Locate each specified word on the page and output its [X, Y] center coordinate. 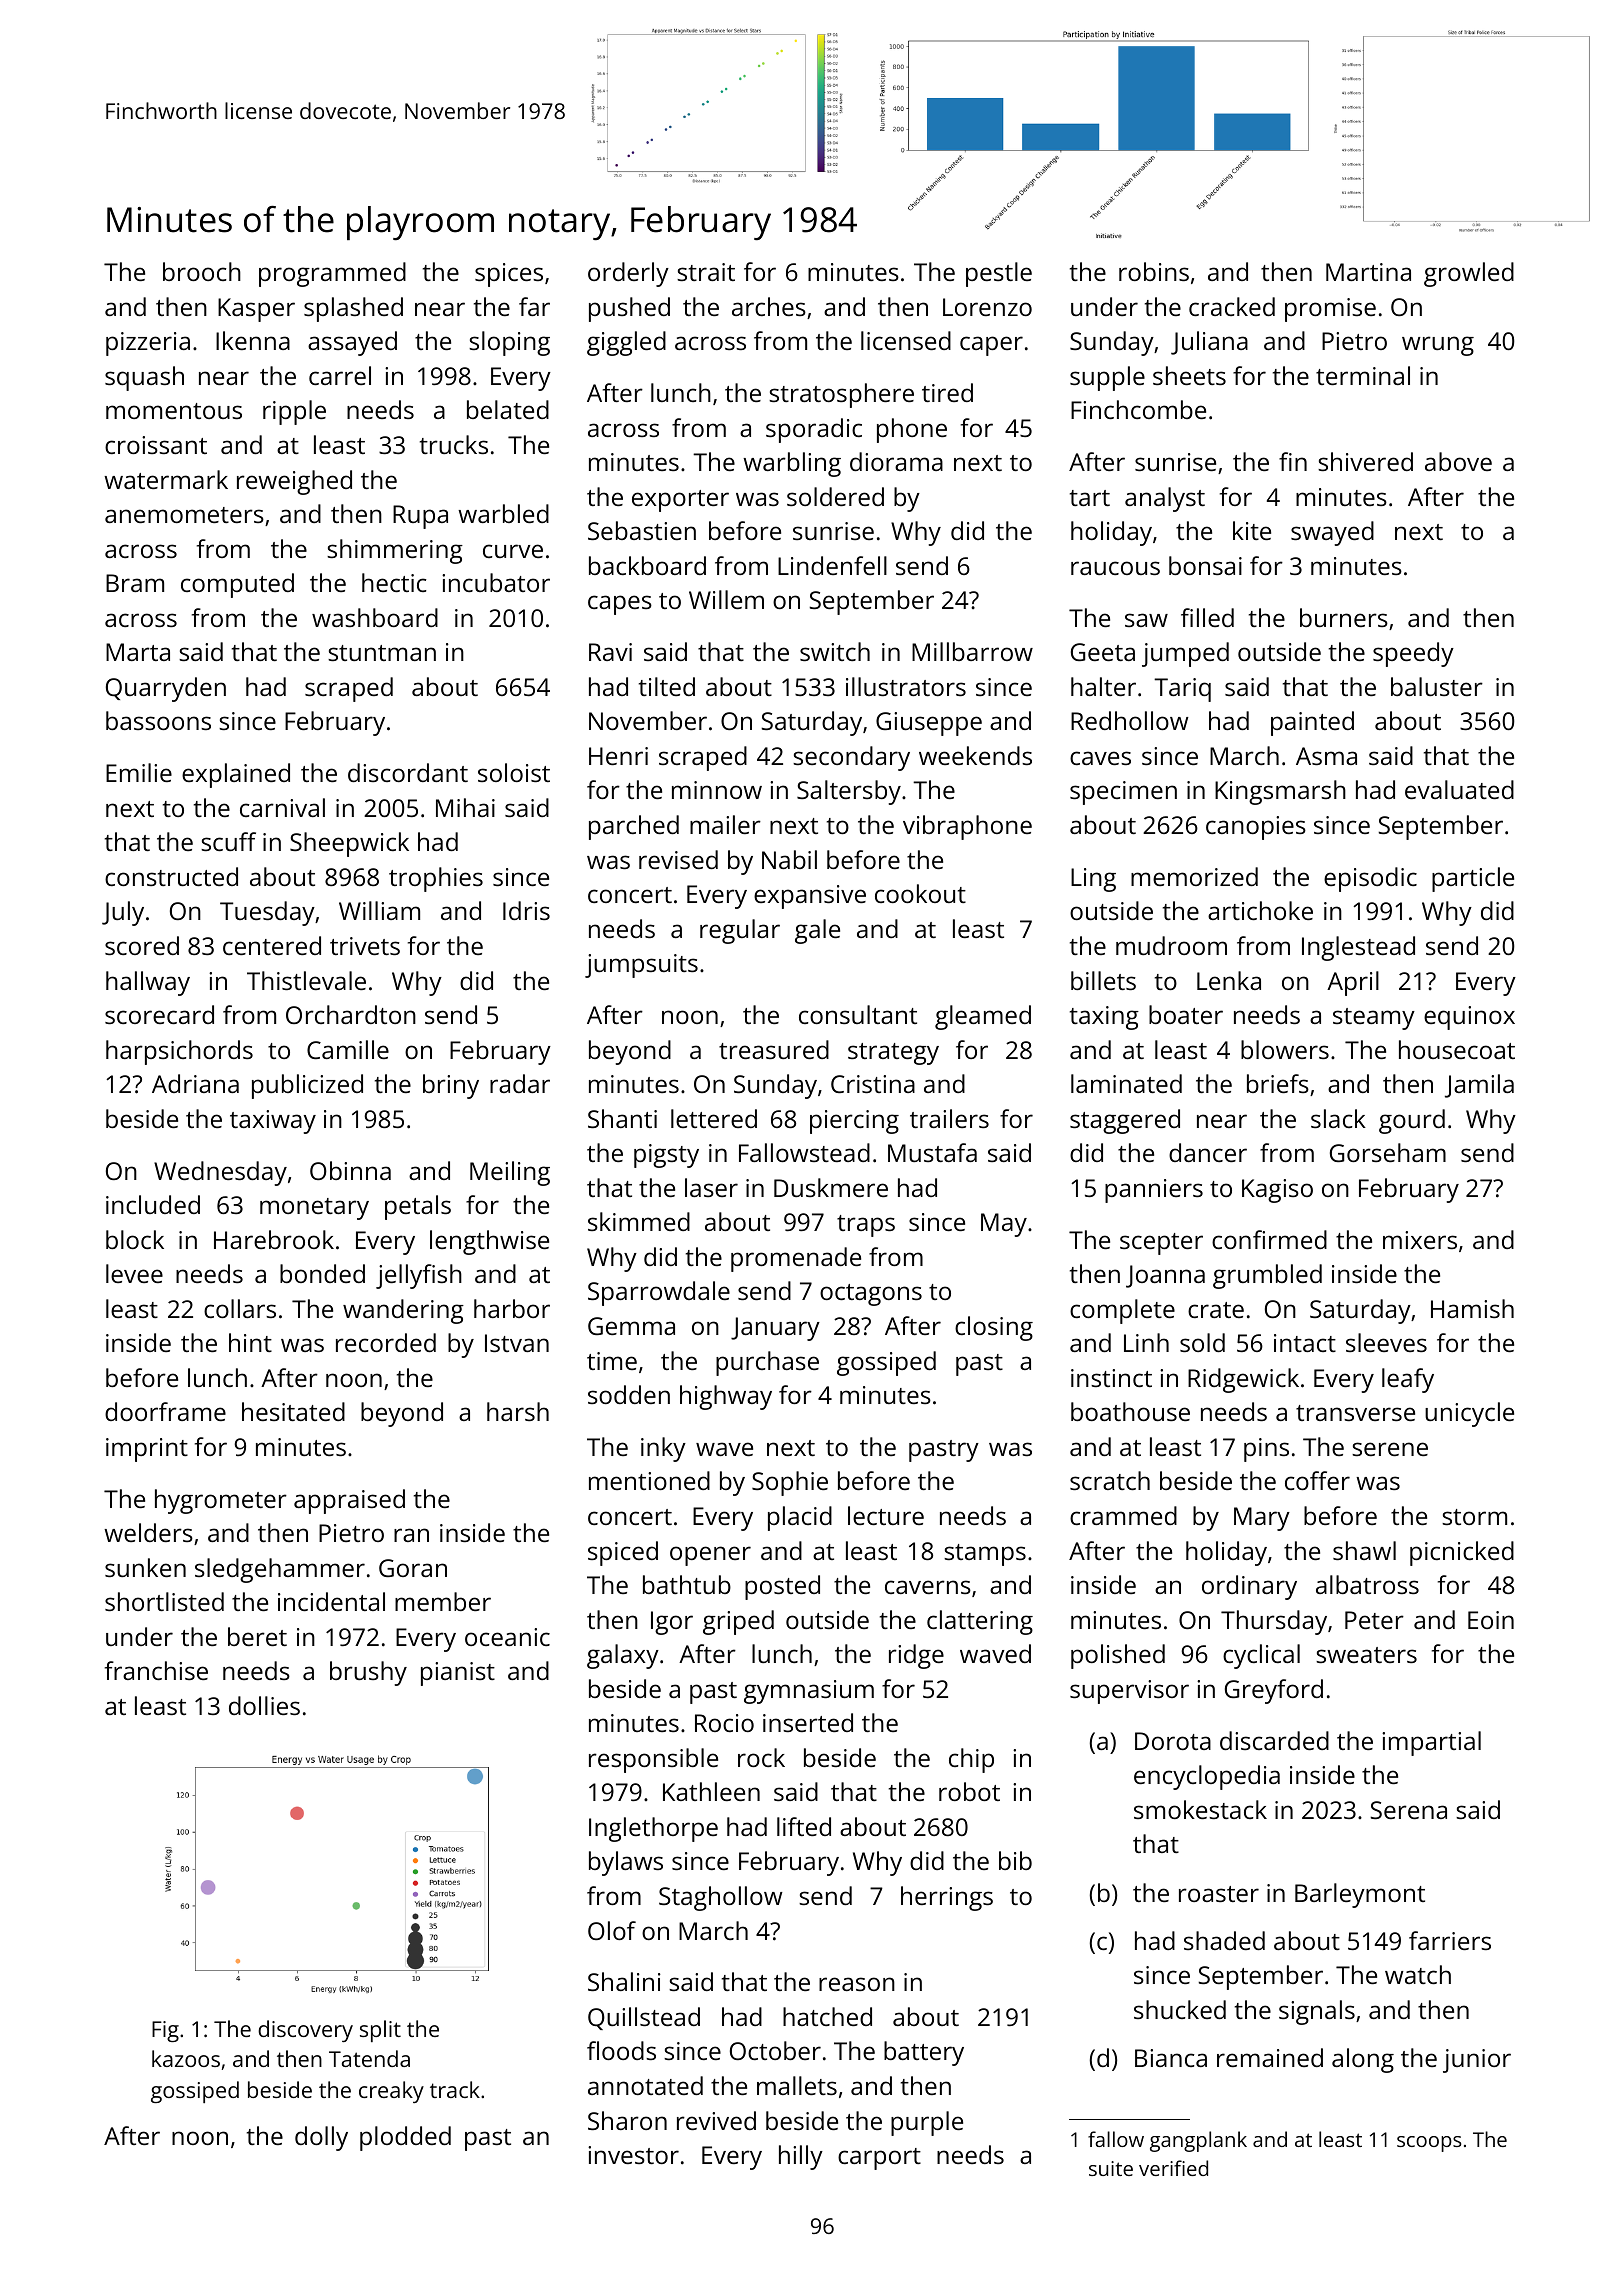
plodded [405, 2138]
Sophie [790, 1483]
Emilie [139, 772]
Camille [348, 1049]
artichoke [1260, 910]
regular [740, 931]
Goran [413, 1568]
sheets [1189, 375]
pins [1266, 1450]
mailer [725, 824]
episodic [1370, 879]
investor [633, 2155]
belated [508, 409]
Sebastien [642, 530]
